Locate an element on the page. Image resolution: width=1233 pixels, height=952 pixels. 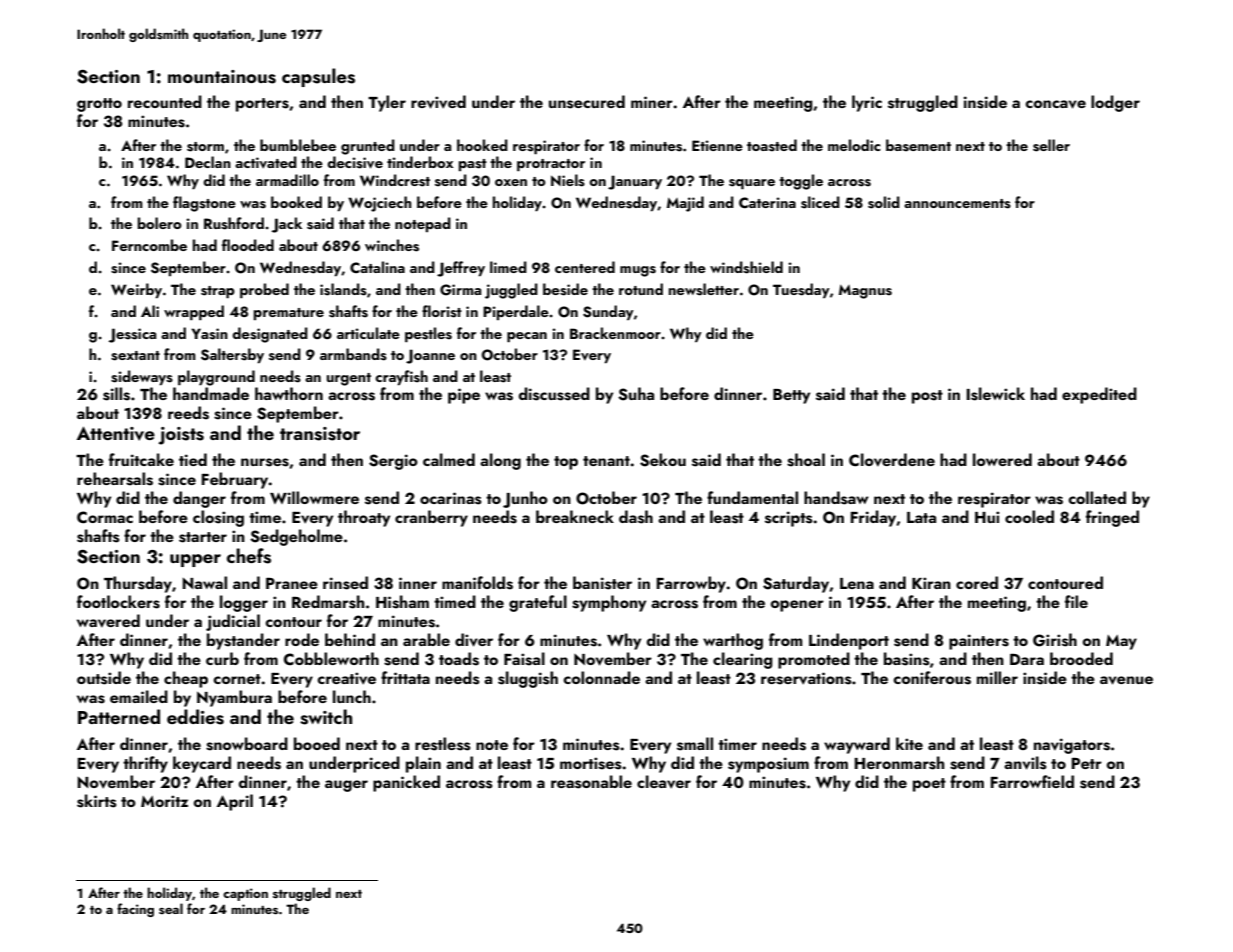
dash is located at coordinates (636, 517).
